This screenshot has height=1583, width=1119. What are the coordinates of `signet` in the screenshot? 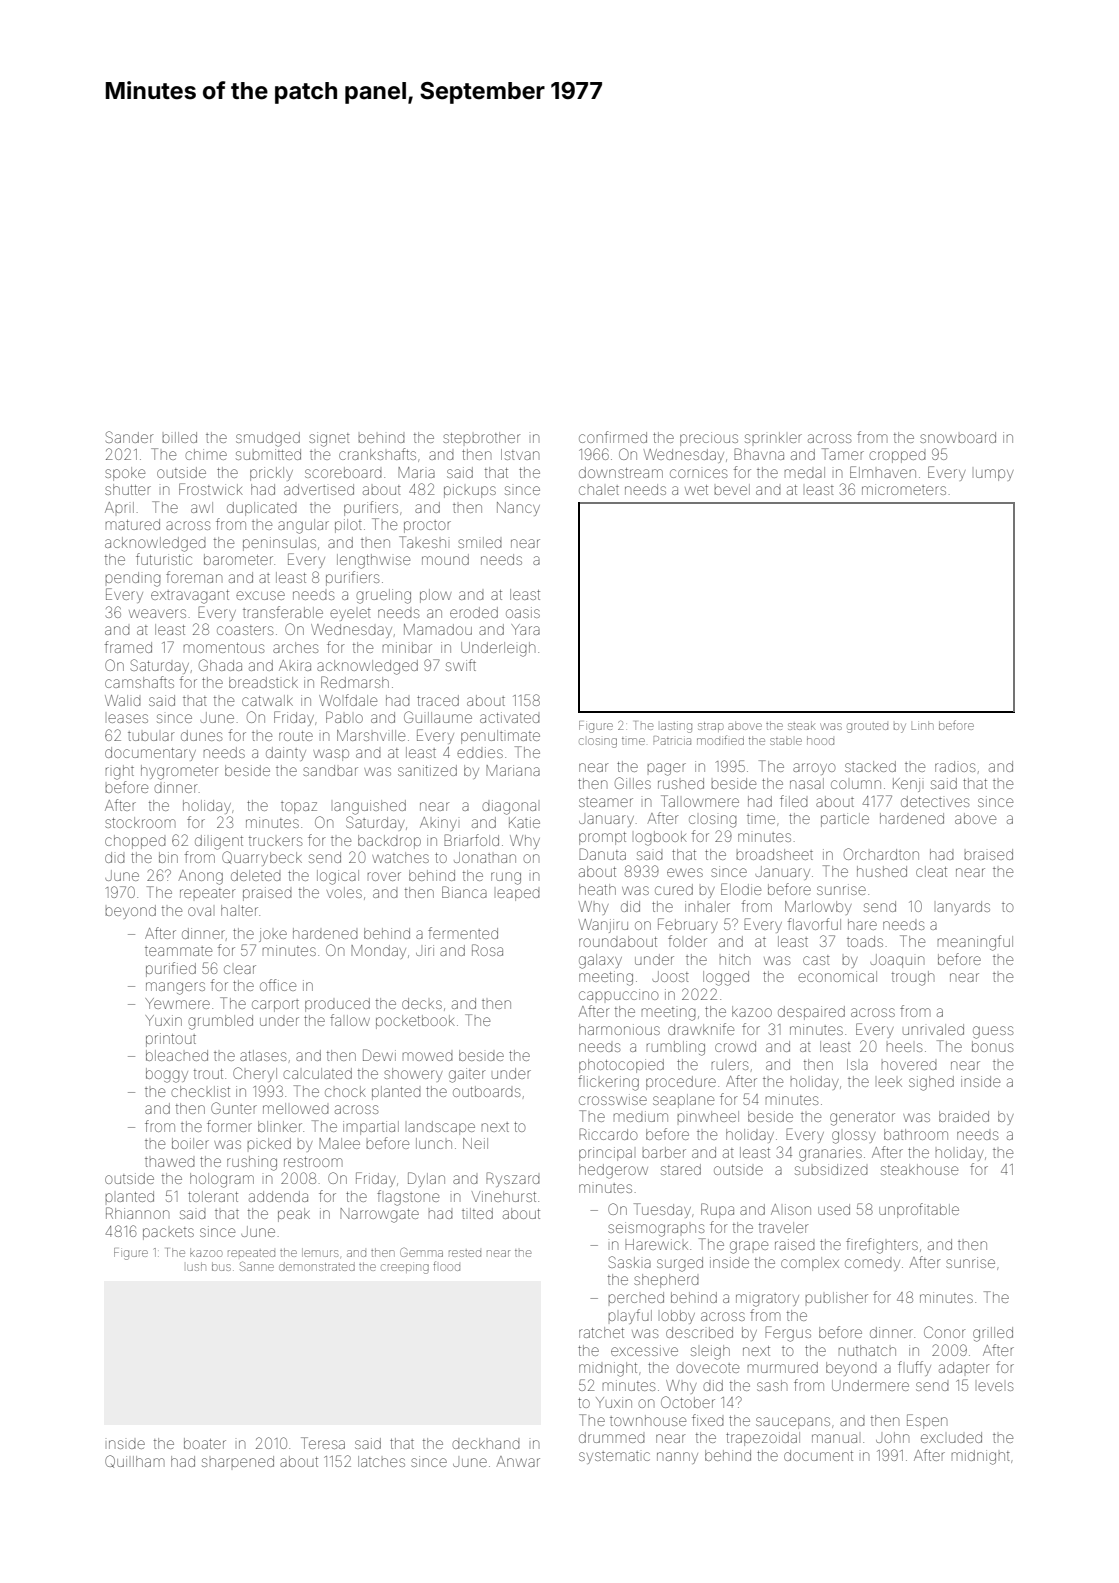 It's located at (329, 439).
